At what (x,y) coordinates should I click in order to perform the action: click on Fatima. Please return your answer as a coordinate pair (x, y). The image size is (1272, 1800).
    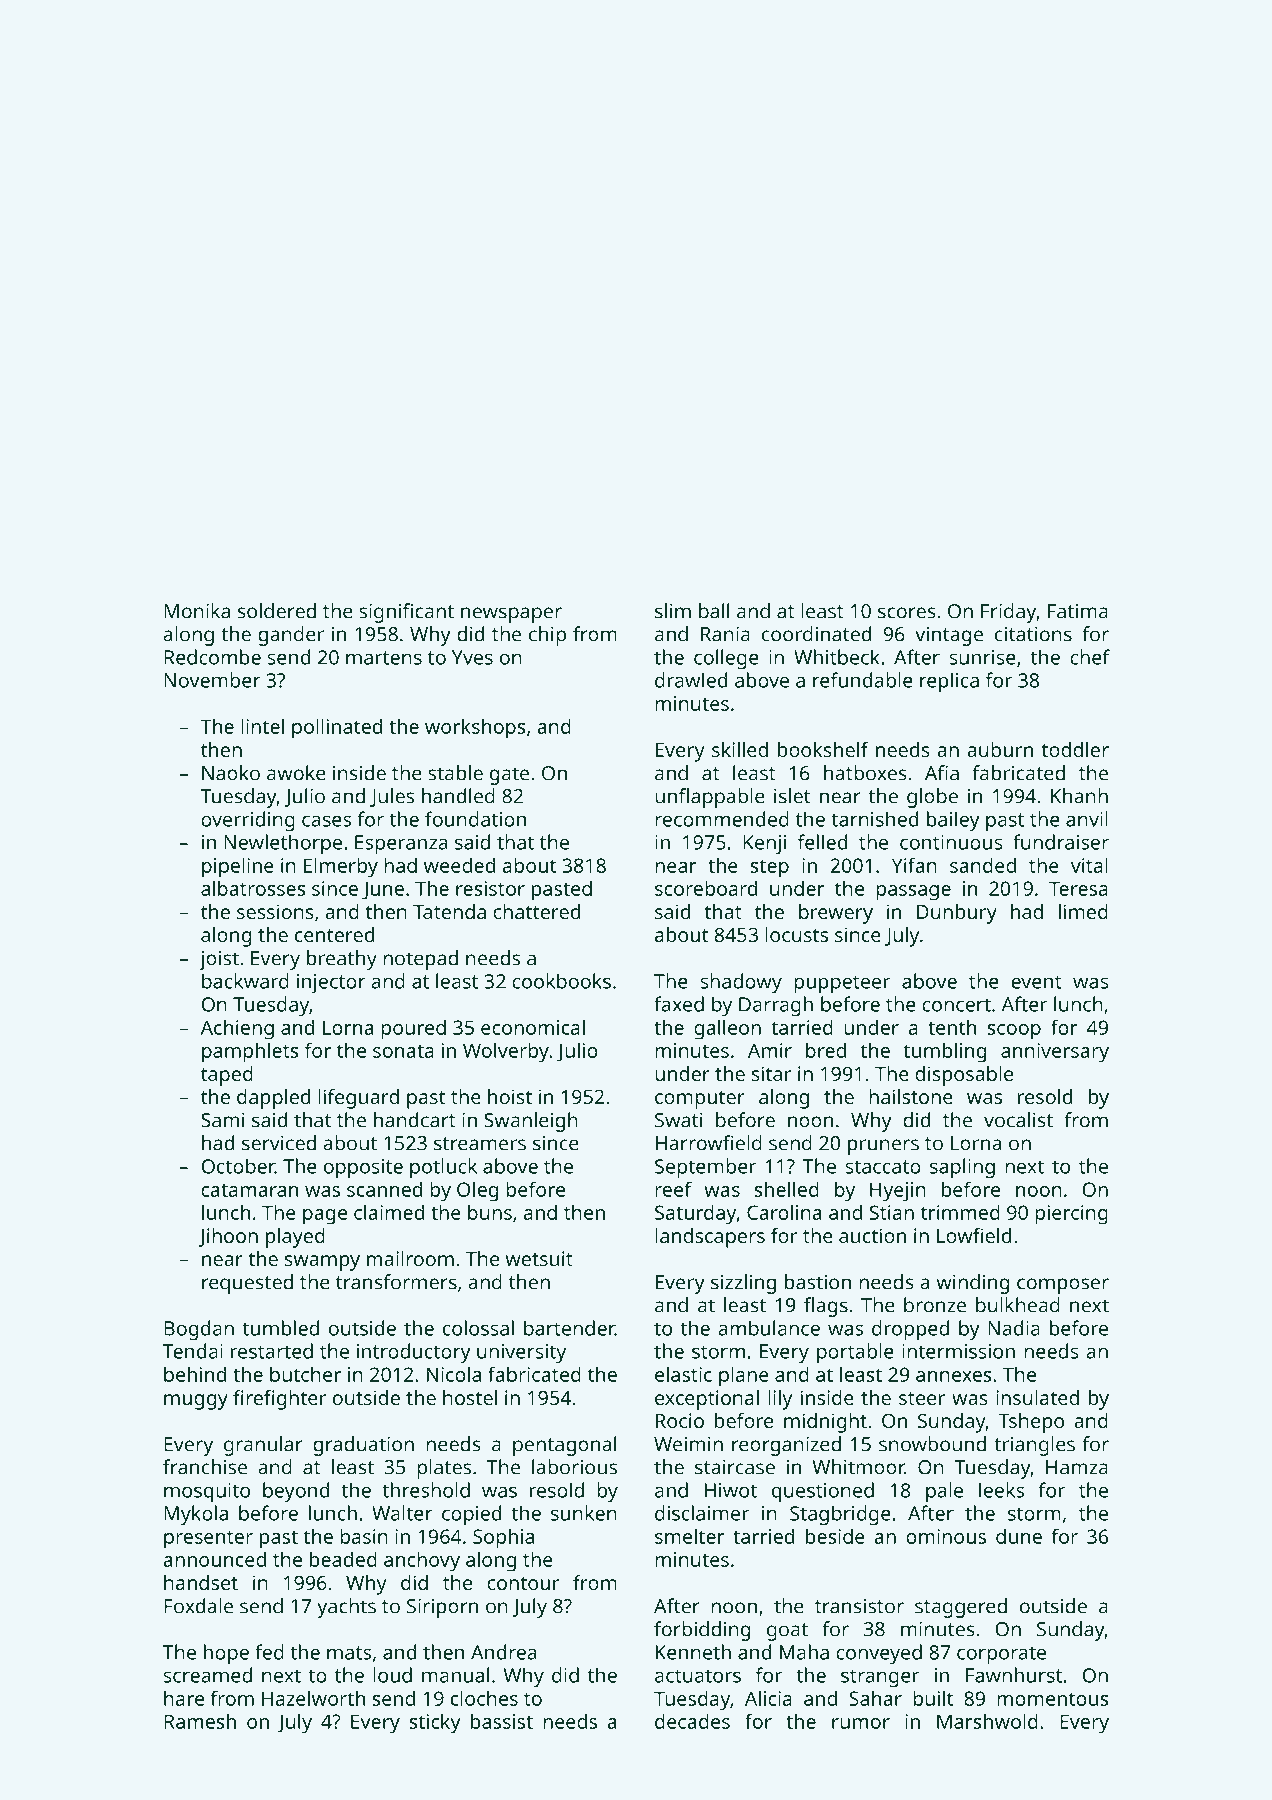
    Looking at the image, I should click on (1078, 611).
